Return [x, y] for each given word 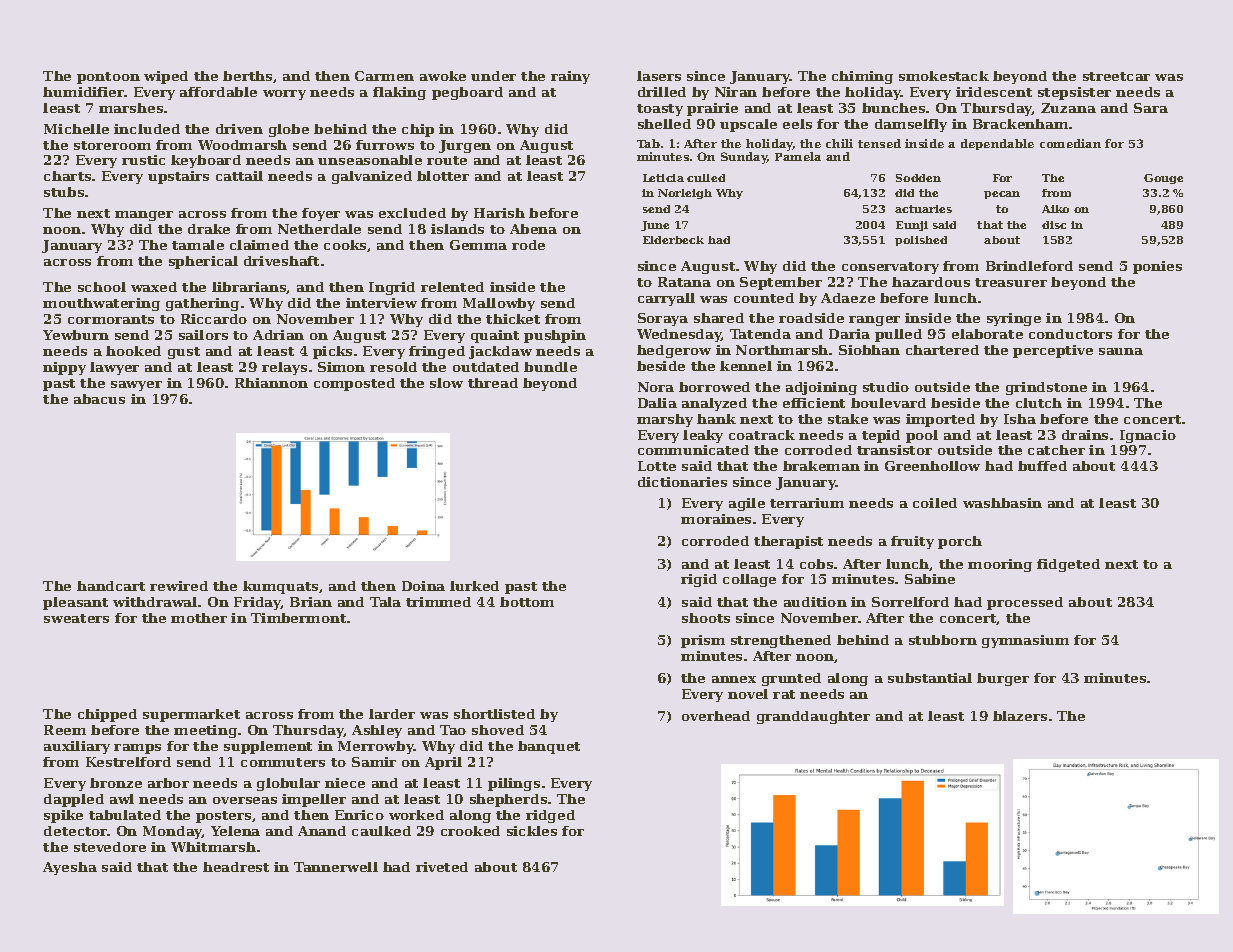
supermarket [191, 715]
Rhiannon [271, 383]
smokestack [944, 76]
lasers [659, 76]
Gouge [1163, 179]
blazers [1020, 716]
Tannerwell [336, 867]
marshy [665, 420]
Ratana [684, 282]
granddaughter [813, 717]
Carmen [384, 76]
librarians [249, 288]
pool [922, 436]
